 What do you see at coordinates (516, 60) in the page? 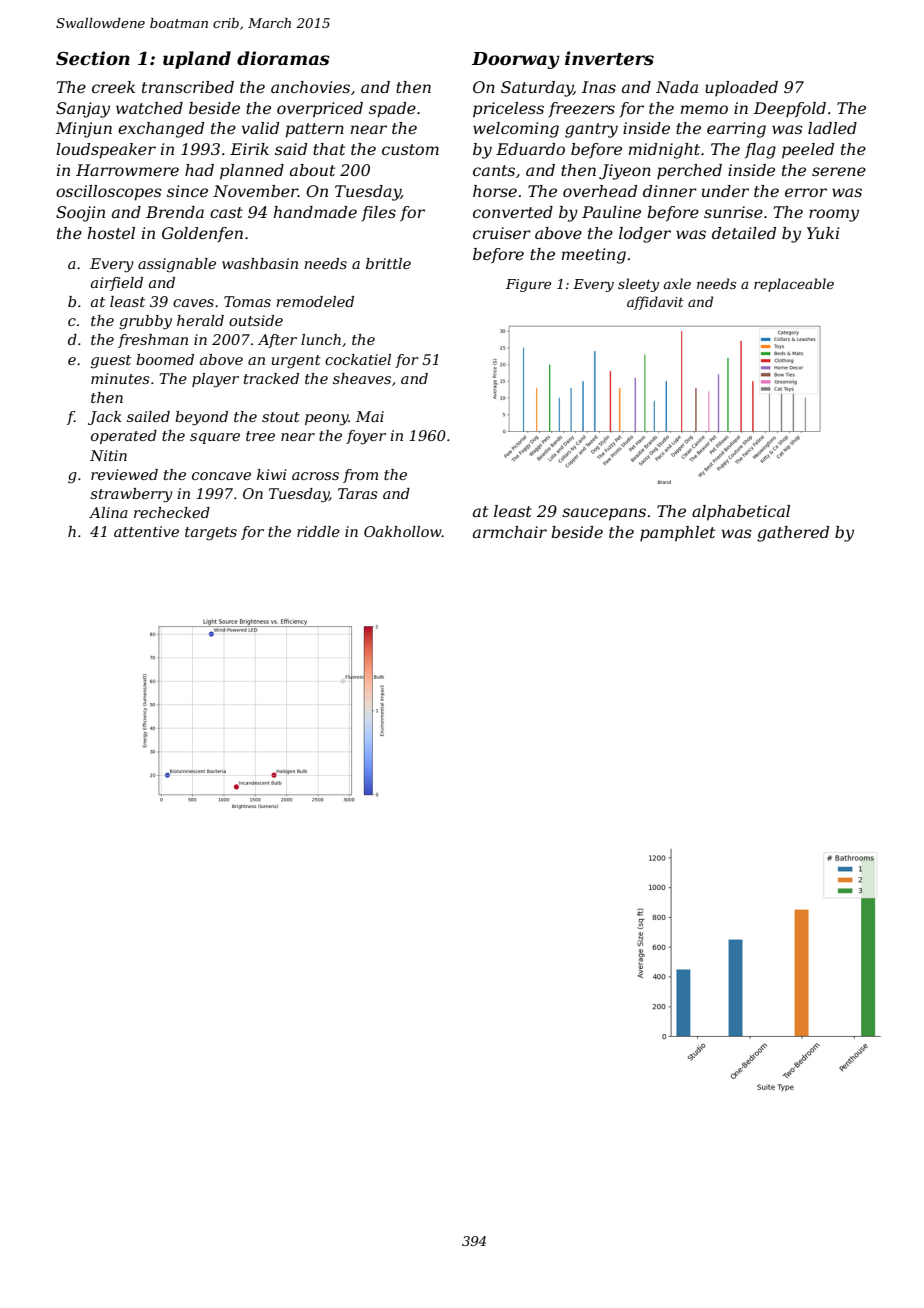
I see `Doorway` at bounding box center [516, 60].
